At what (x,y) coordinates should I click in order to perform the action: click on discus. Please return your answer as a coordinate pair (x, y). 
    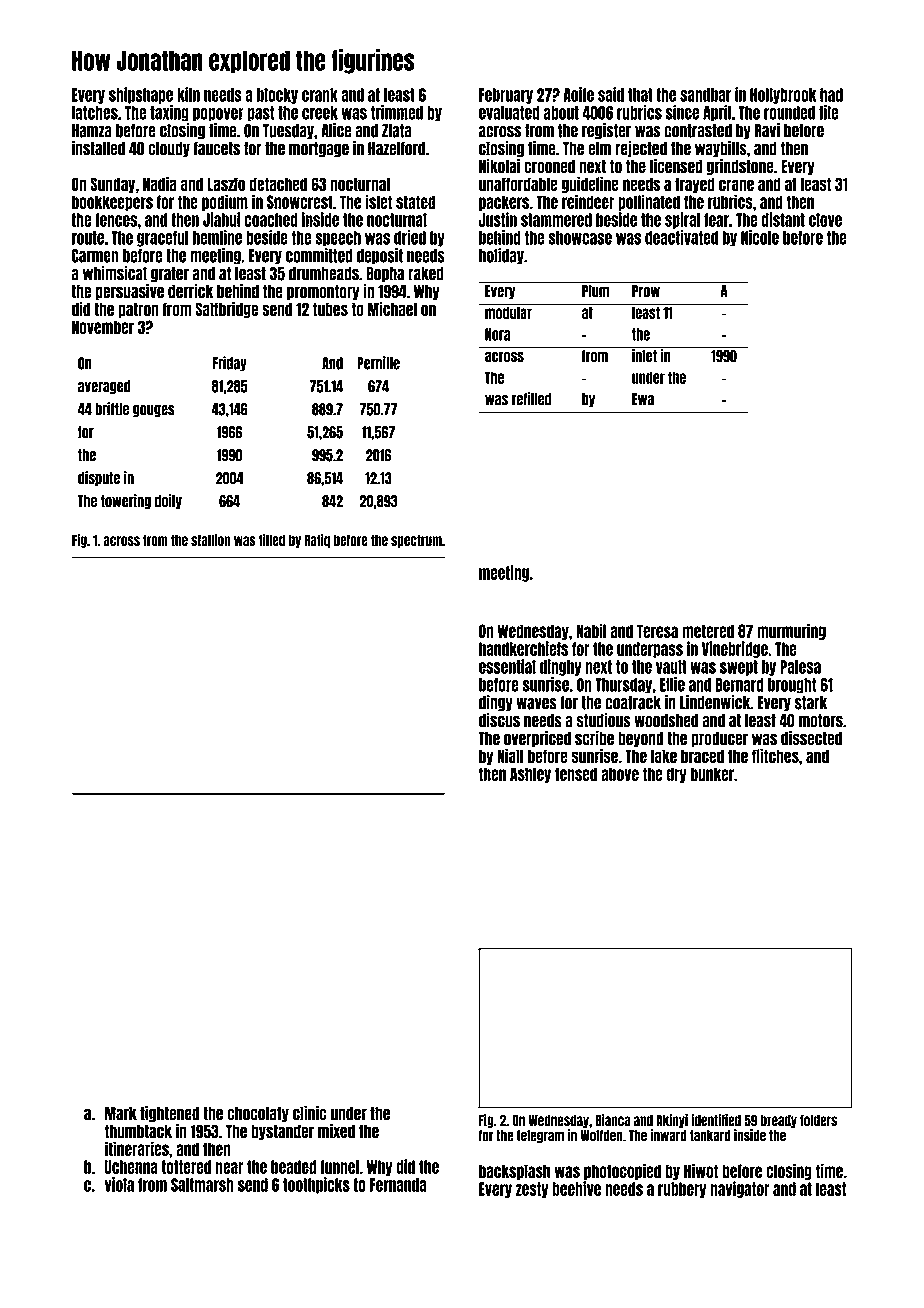
    Looking at the image, I should click on (499, 720).
